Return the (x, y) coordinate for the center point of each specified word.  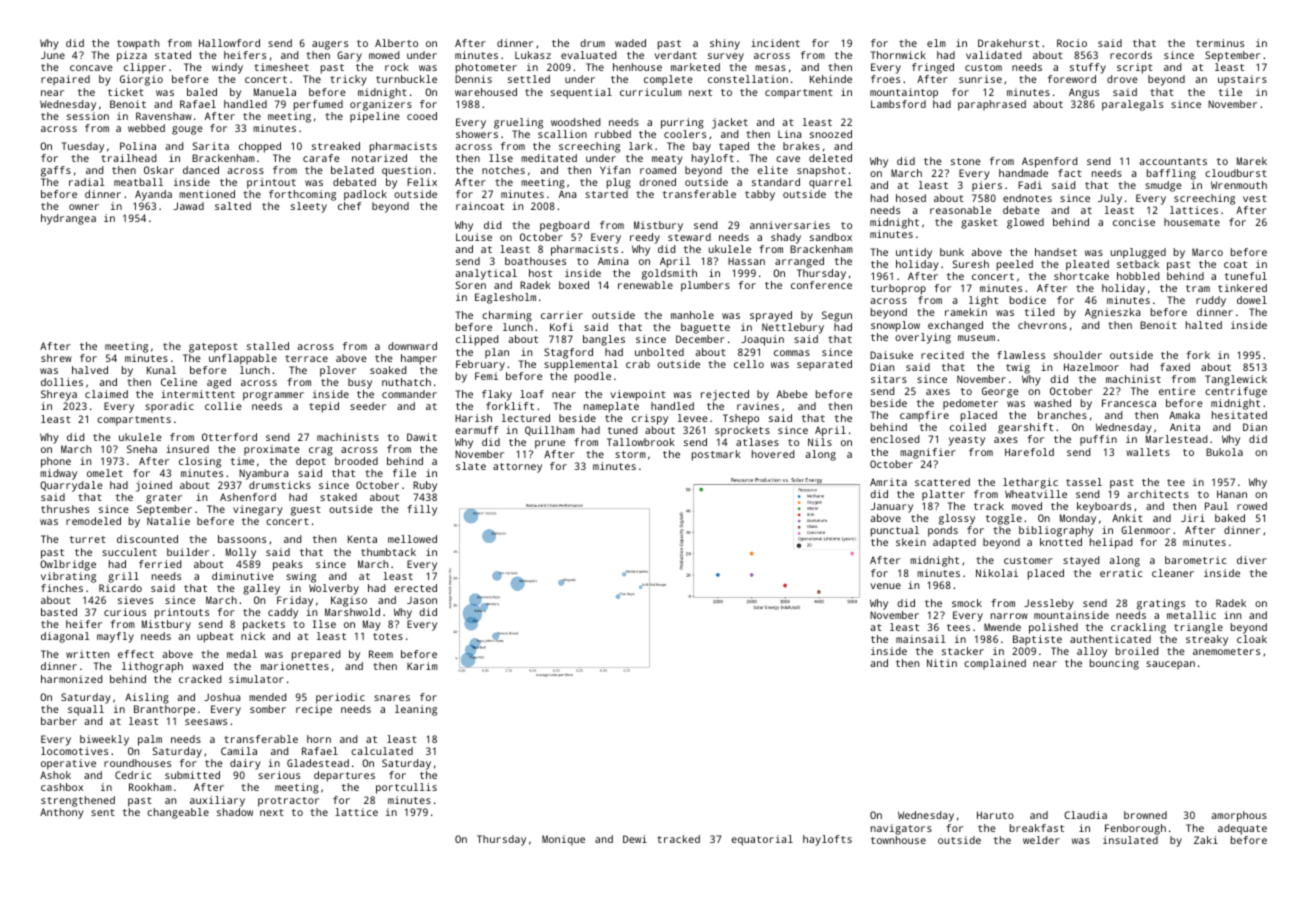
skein (911, 542)
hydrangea (68, 219)
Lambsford (898, 104)
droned (657, 182)
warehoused (486, 92)
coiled (968, 427)
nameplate (611, 407)
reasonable (960, 210)
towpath (138, 44)
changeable (178, 813)
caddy (283, 613)
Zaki (1206, 840)
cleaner (1173, 573)
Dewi (635, 839)
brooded (356, 461)
